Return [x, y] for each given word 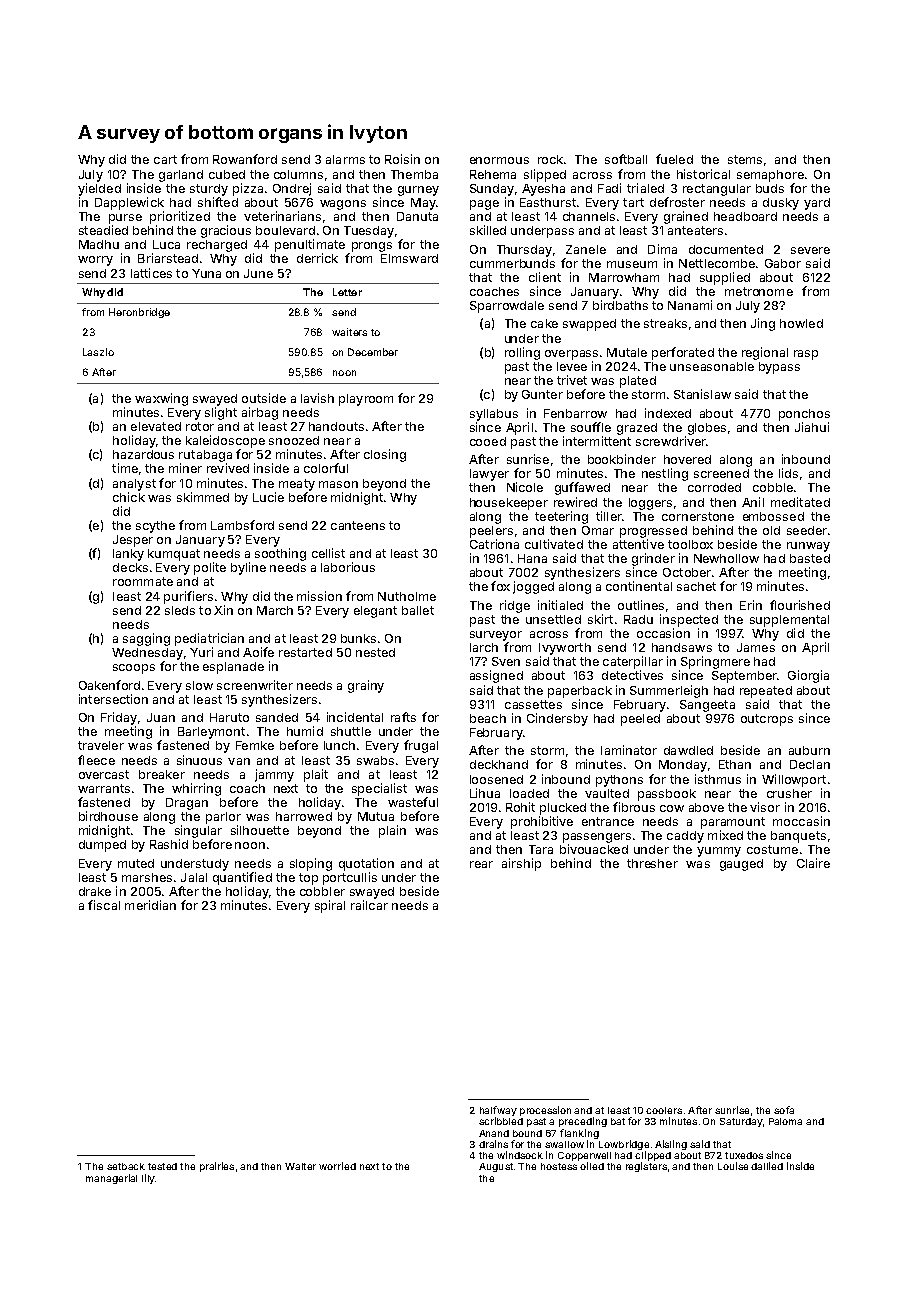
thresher [652, 863]
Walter [300, 1166]
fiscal [104, 905]
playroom [366, 400]
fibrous [634, 807]
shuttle [351, 731]
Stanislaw [702, 394]
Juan [161, 717]
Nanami [690, 305]
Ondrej [292, 189]
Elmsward [409, 258]
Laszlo [98, 352]
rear [481, 864]
